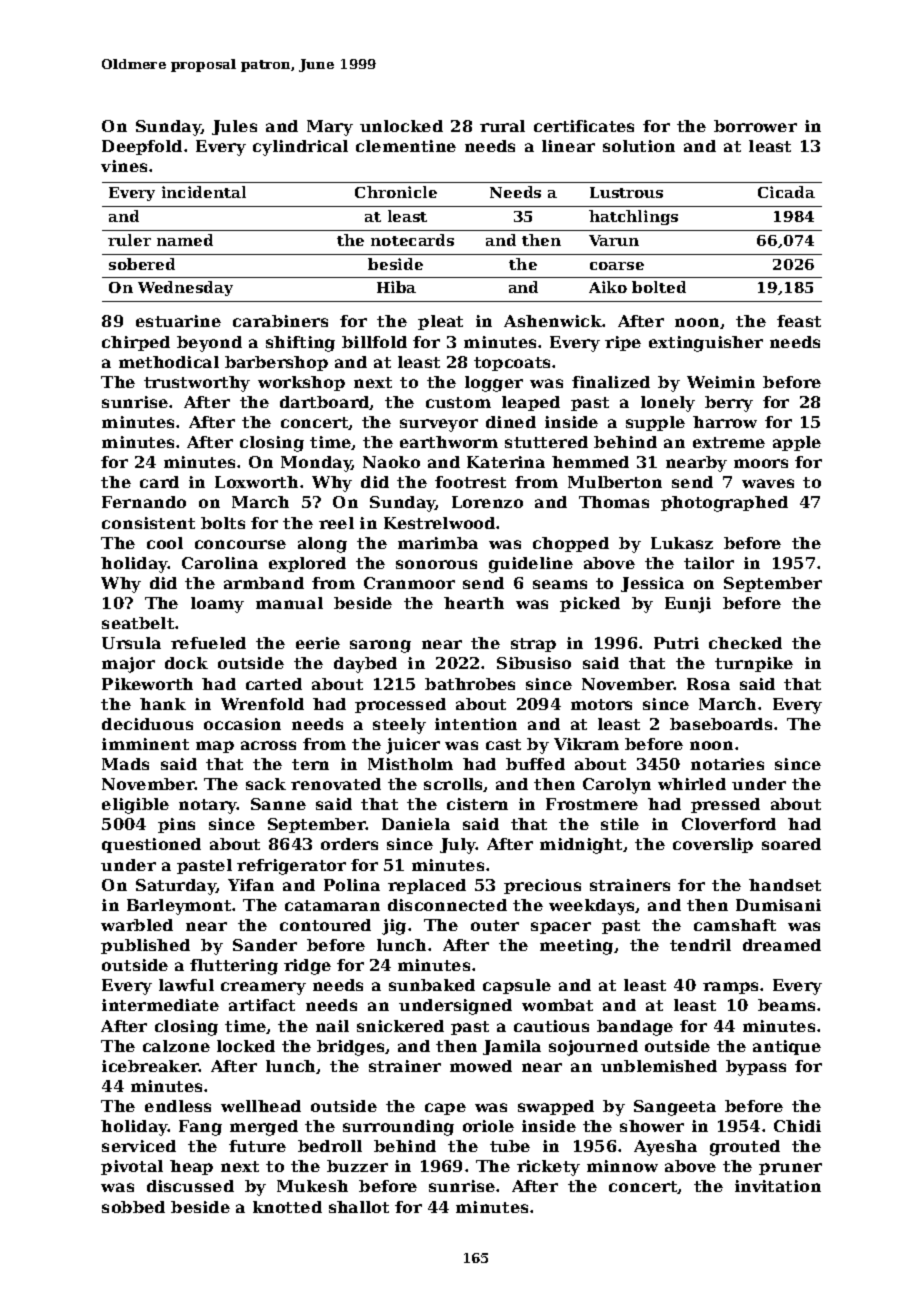 The height and width of the screenshot is (1314, 924). I want to click on dreamed, so click(782, 945).
